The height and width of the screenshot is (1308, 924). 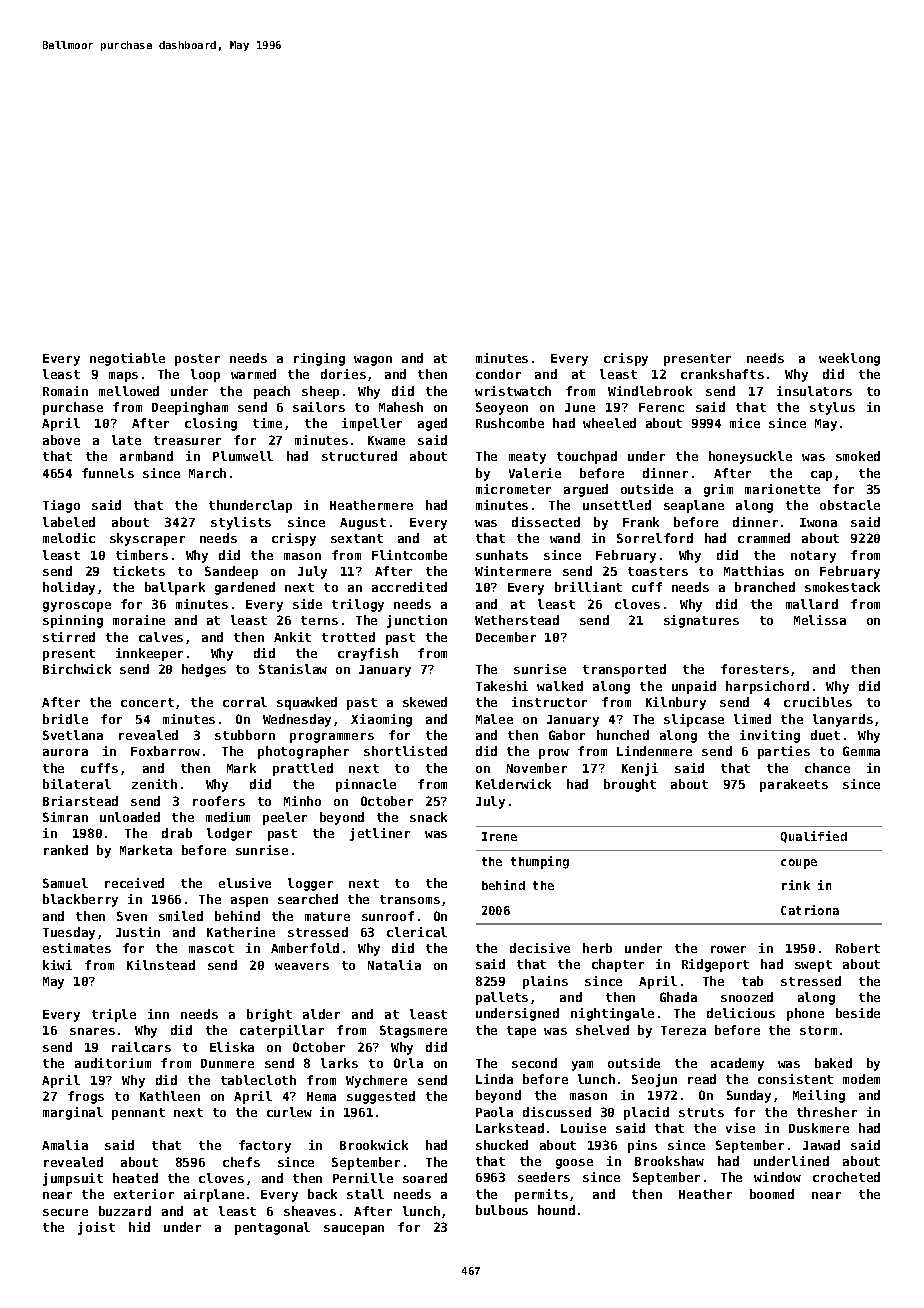 What do you see at coordinates (61, 506) in the screenshot?
I see `Tiago` at bounding box center [61, 506].
